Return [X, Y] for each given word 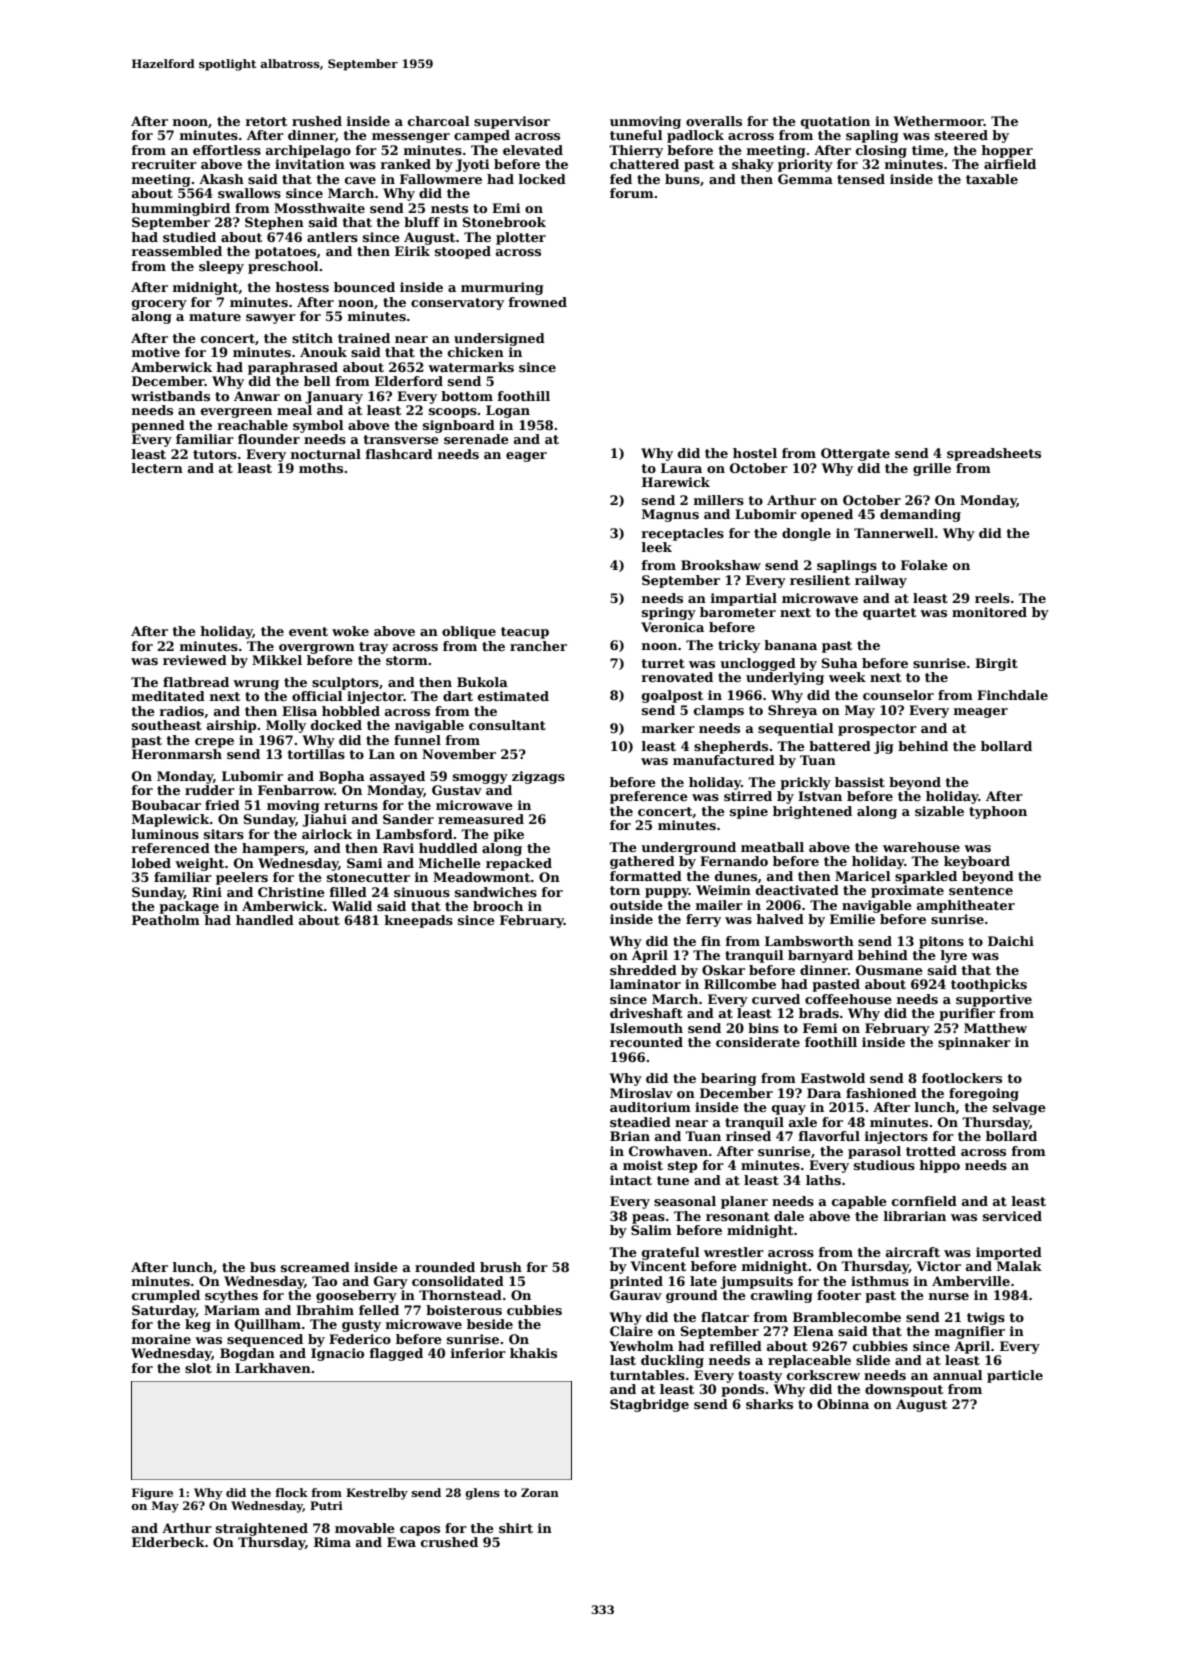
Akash [221, 179]
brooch [498, 906]
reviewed [195, 660]
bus [263, 1267]
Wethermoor [939, 121]
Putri [326, 1505]
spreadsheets [994, 454]
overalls [714, 121]
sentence [981, 890]
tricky [739, 646]
